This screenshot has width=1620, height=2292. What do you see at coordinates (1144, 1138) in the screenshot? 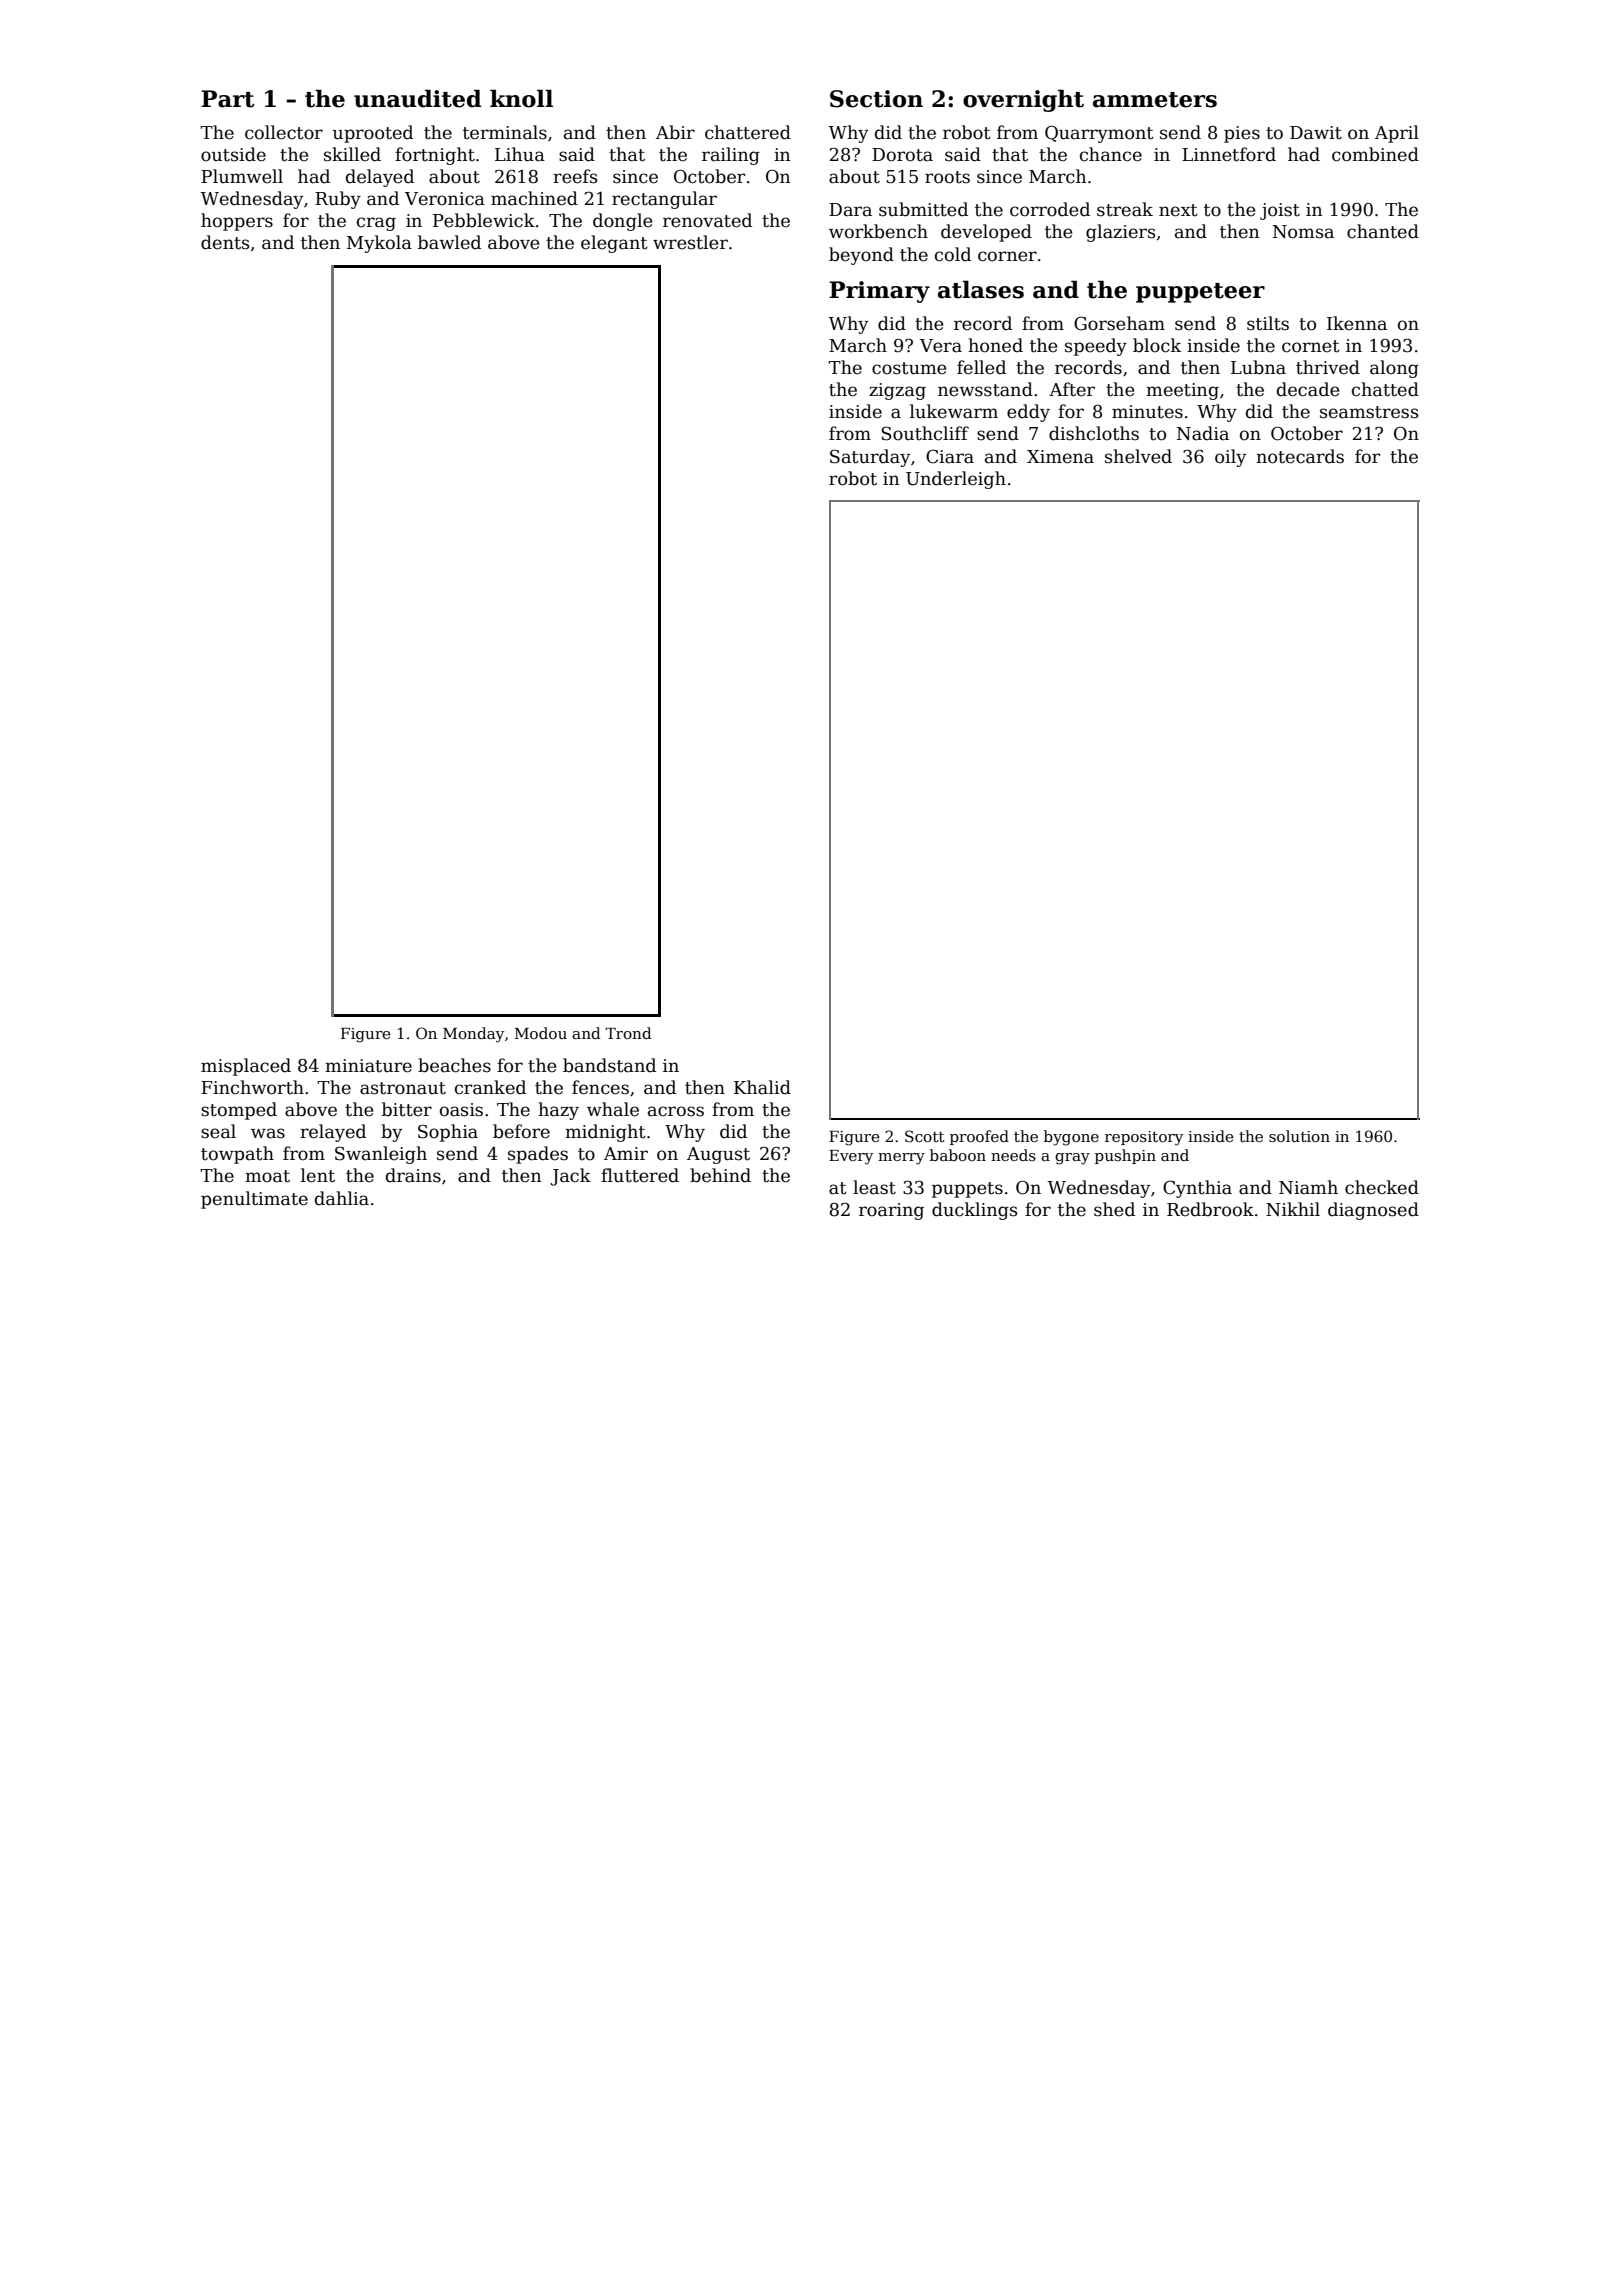
I see `repository` at bounding box center [1144, 1138].
